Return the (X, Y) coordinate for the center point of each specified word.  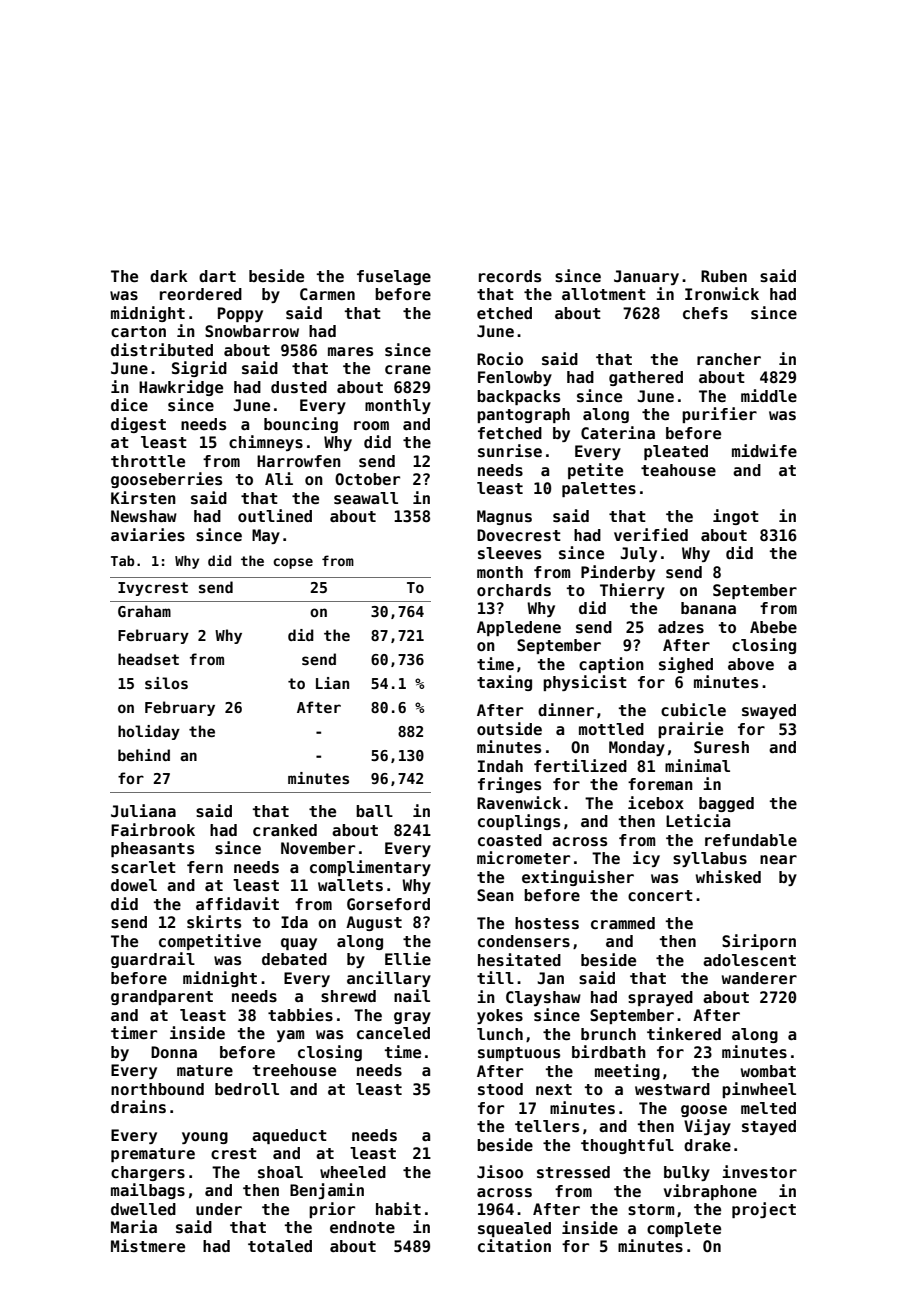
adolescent (749, 960)
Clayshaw (543, 998)
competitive (210, 942)
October (367, 479)
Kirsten (143, 498)
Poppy (240, 314)
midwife (764, 450)
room (371, 425)
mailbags (148, 1191)
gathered (646, 378)
